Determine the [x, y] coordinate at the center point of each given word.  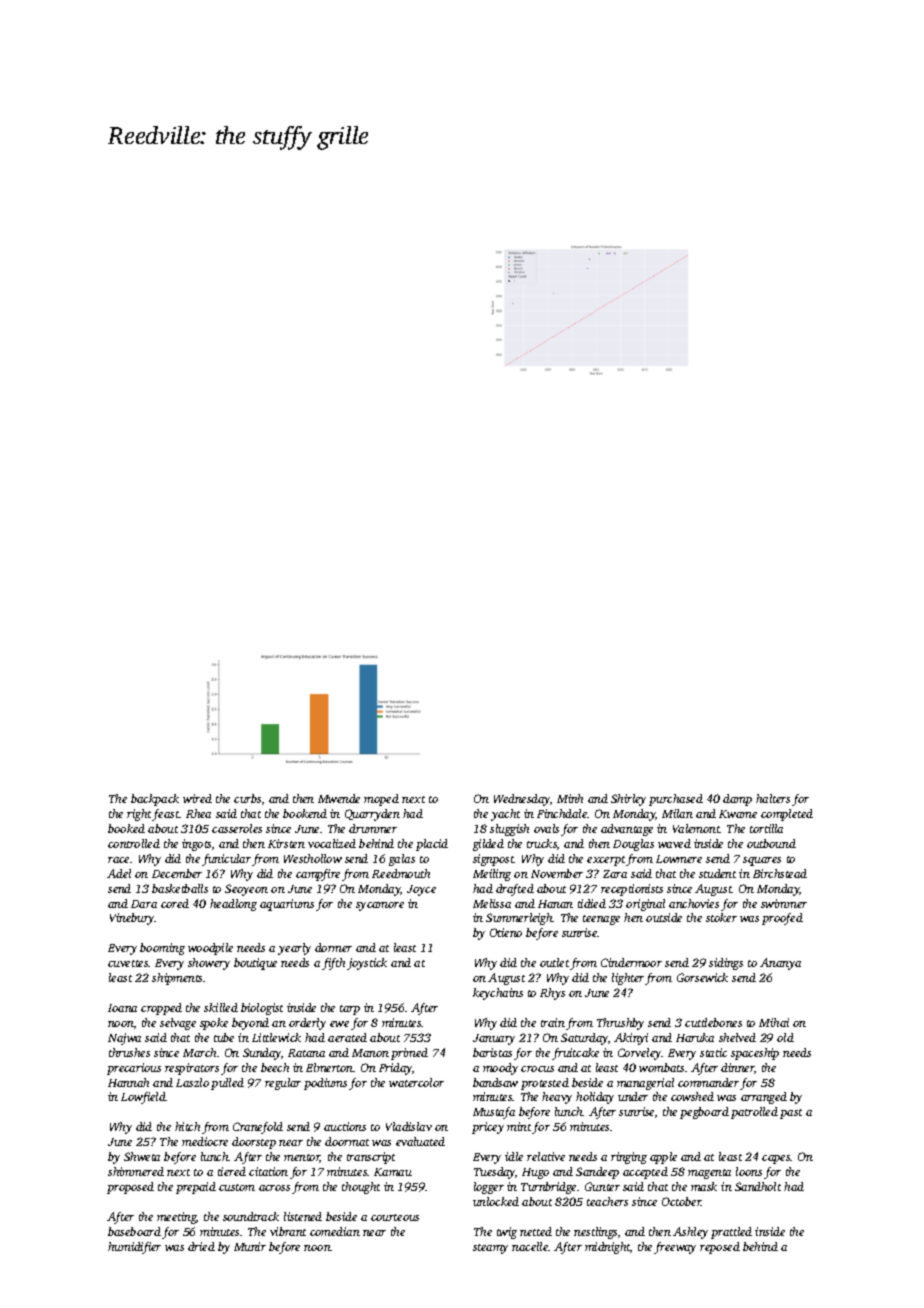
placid [432, 845]
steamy [490, 1249]
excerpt [606, 861]
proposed [130, 1188]
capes [776, 1159]
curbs [247, 798]
